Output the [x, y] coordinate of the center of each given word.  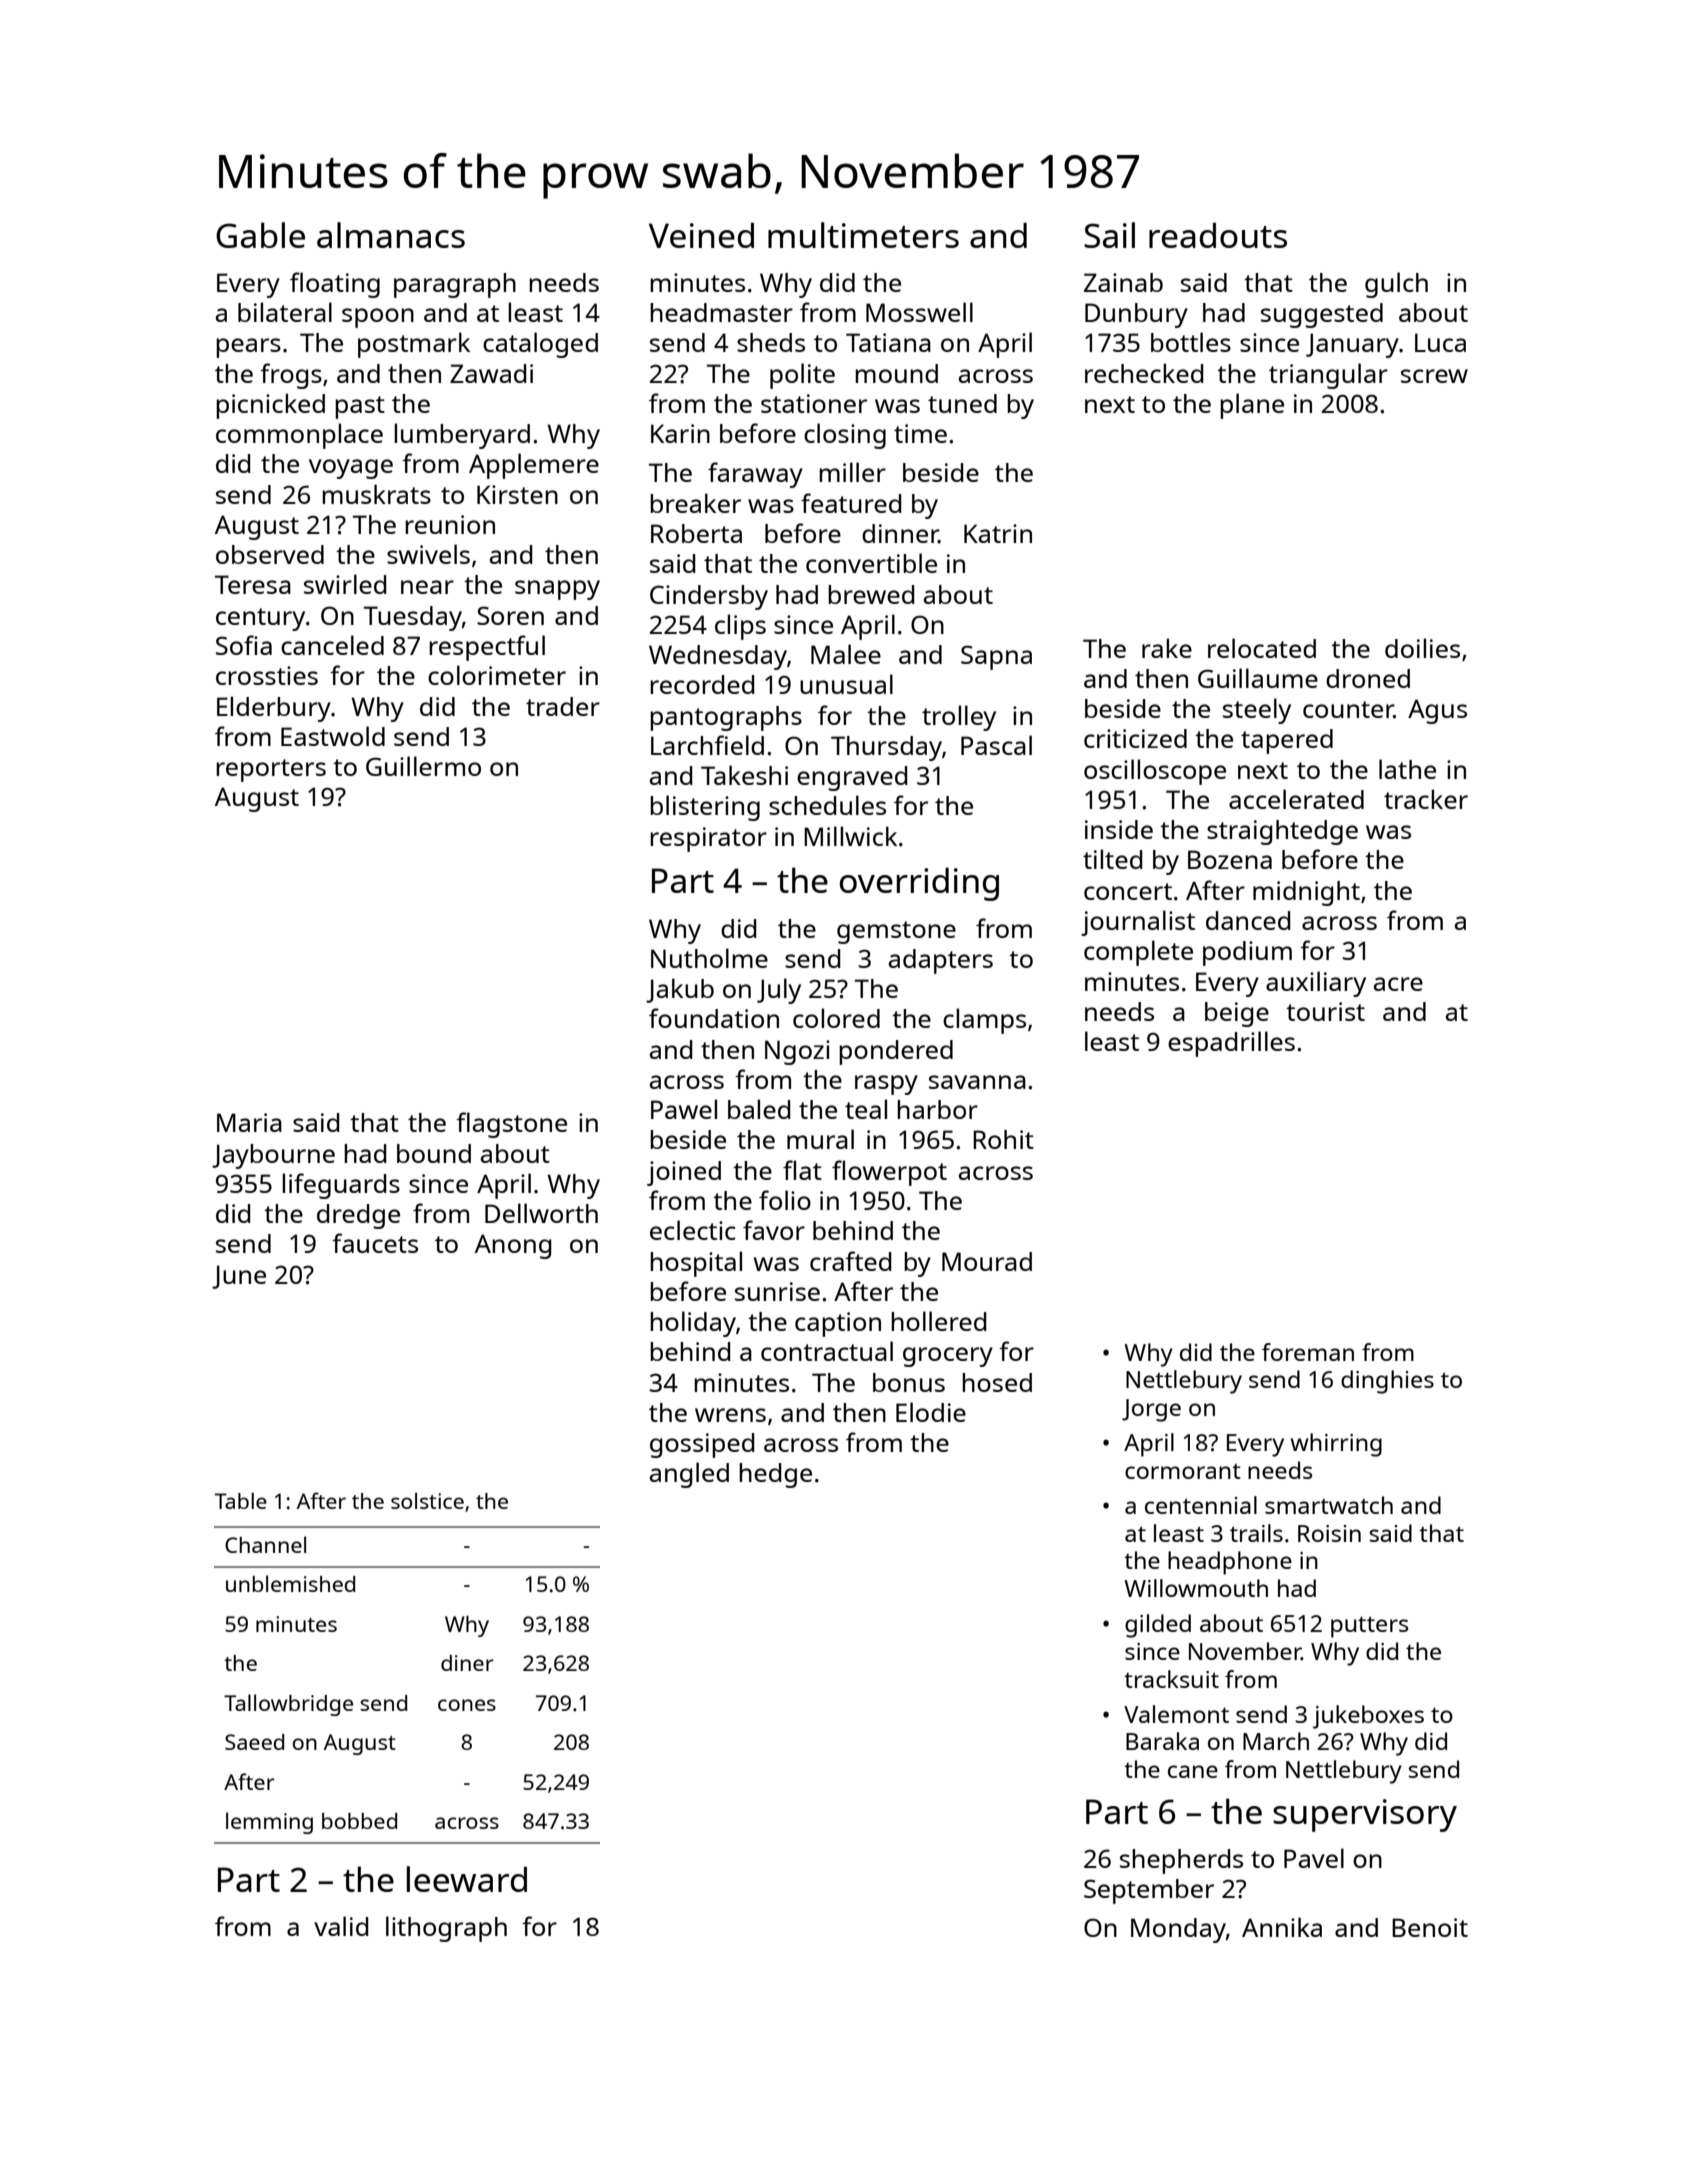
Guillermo [423, 766]
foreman [1308, 1352]
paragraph [455, 285]
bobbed [359, 1821]
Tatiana [888, 342]
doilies [1422, 648]
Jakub [680, 990]
